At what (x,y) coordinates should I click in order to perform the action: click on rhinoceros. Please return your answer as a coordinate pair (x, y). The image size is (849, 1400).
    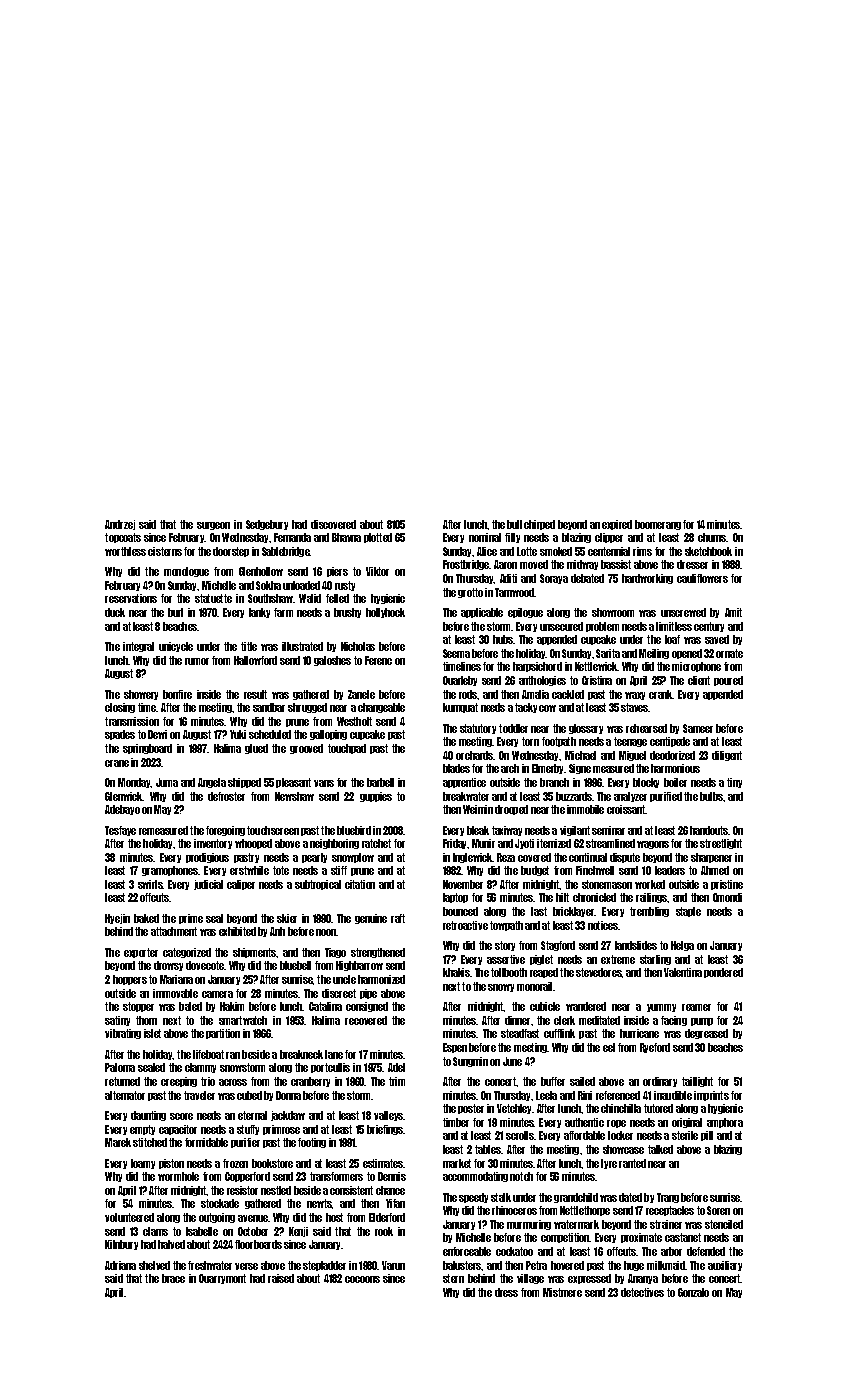
    Looking at the image, I should click on (514, 1210).
